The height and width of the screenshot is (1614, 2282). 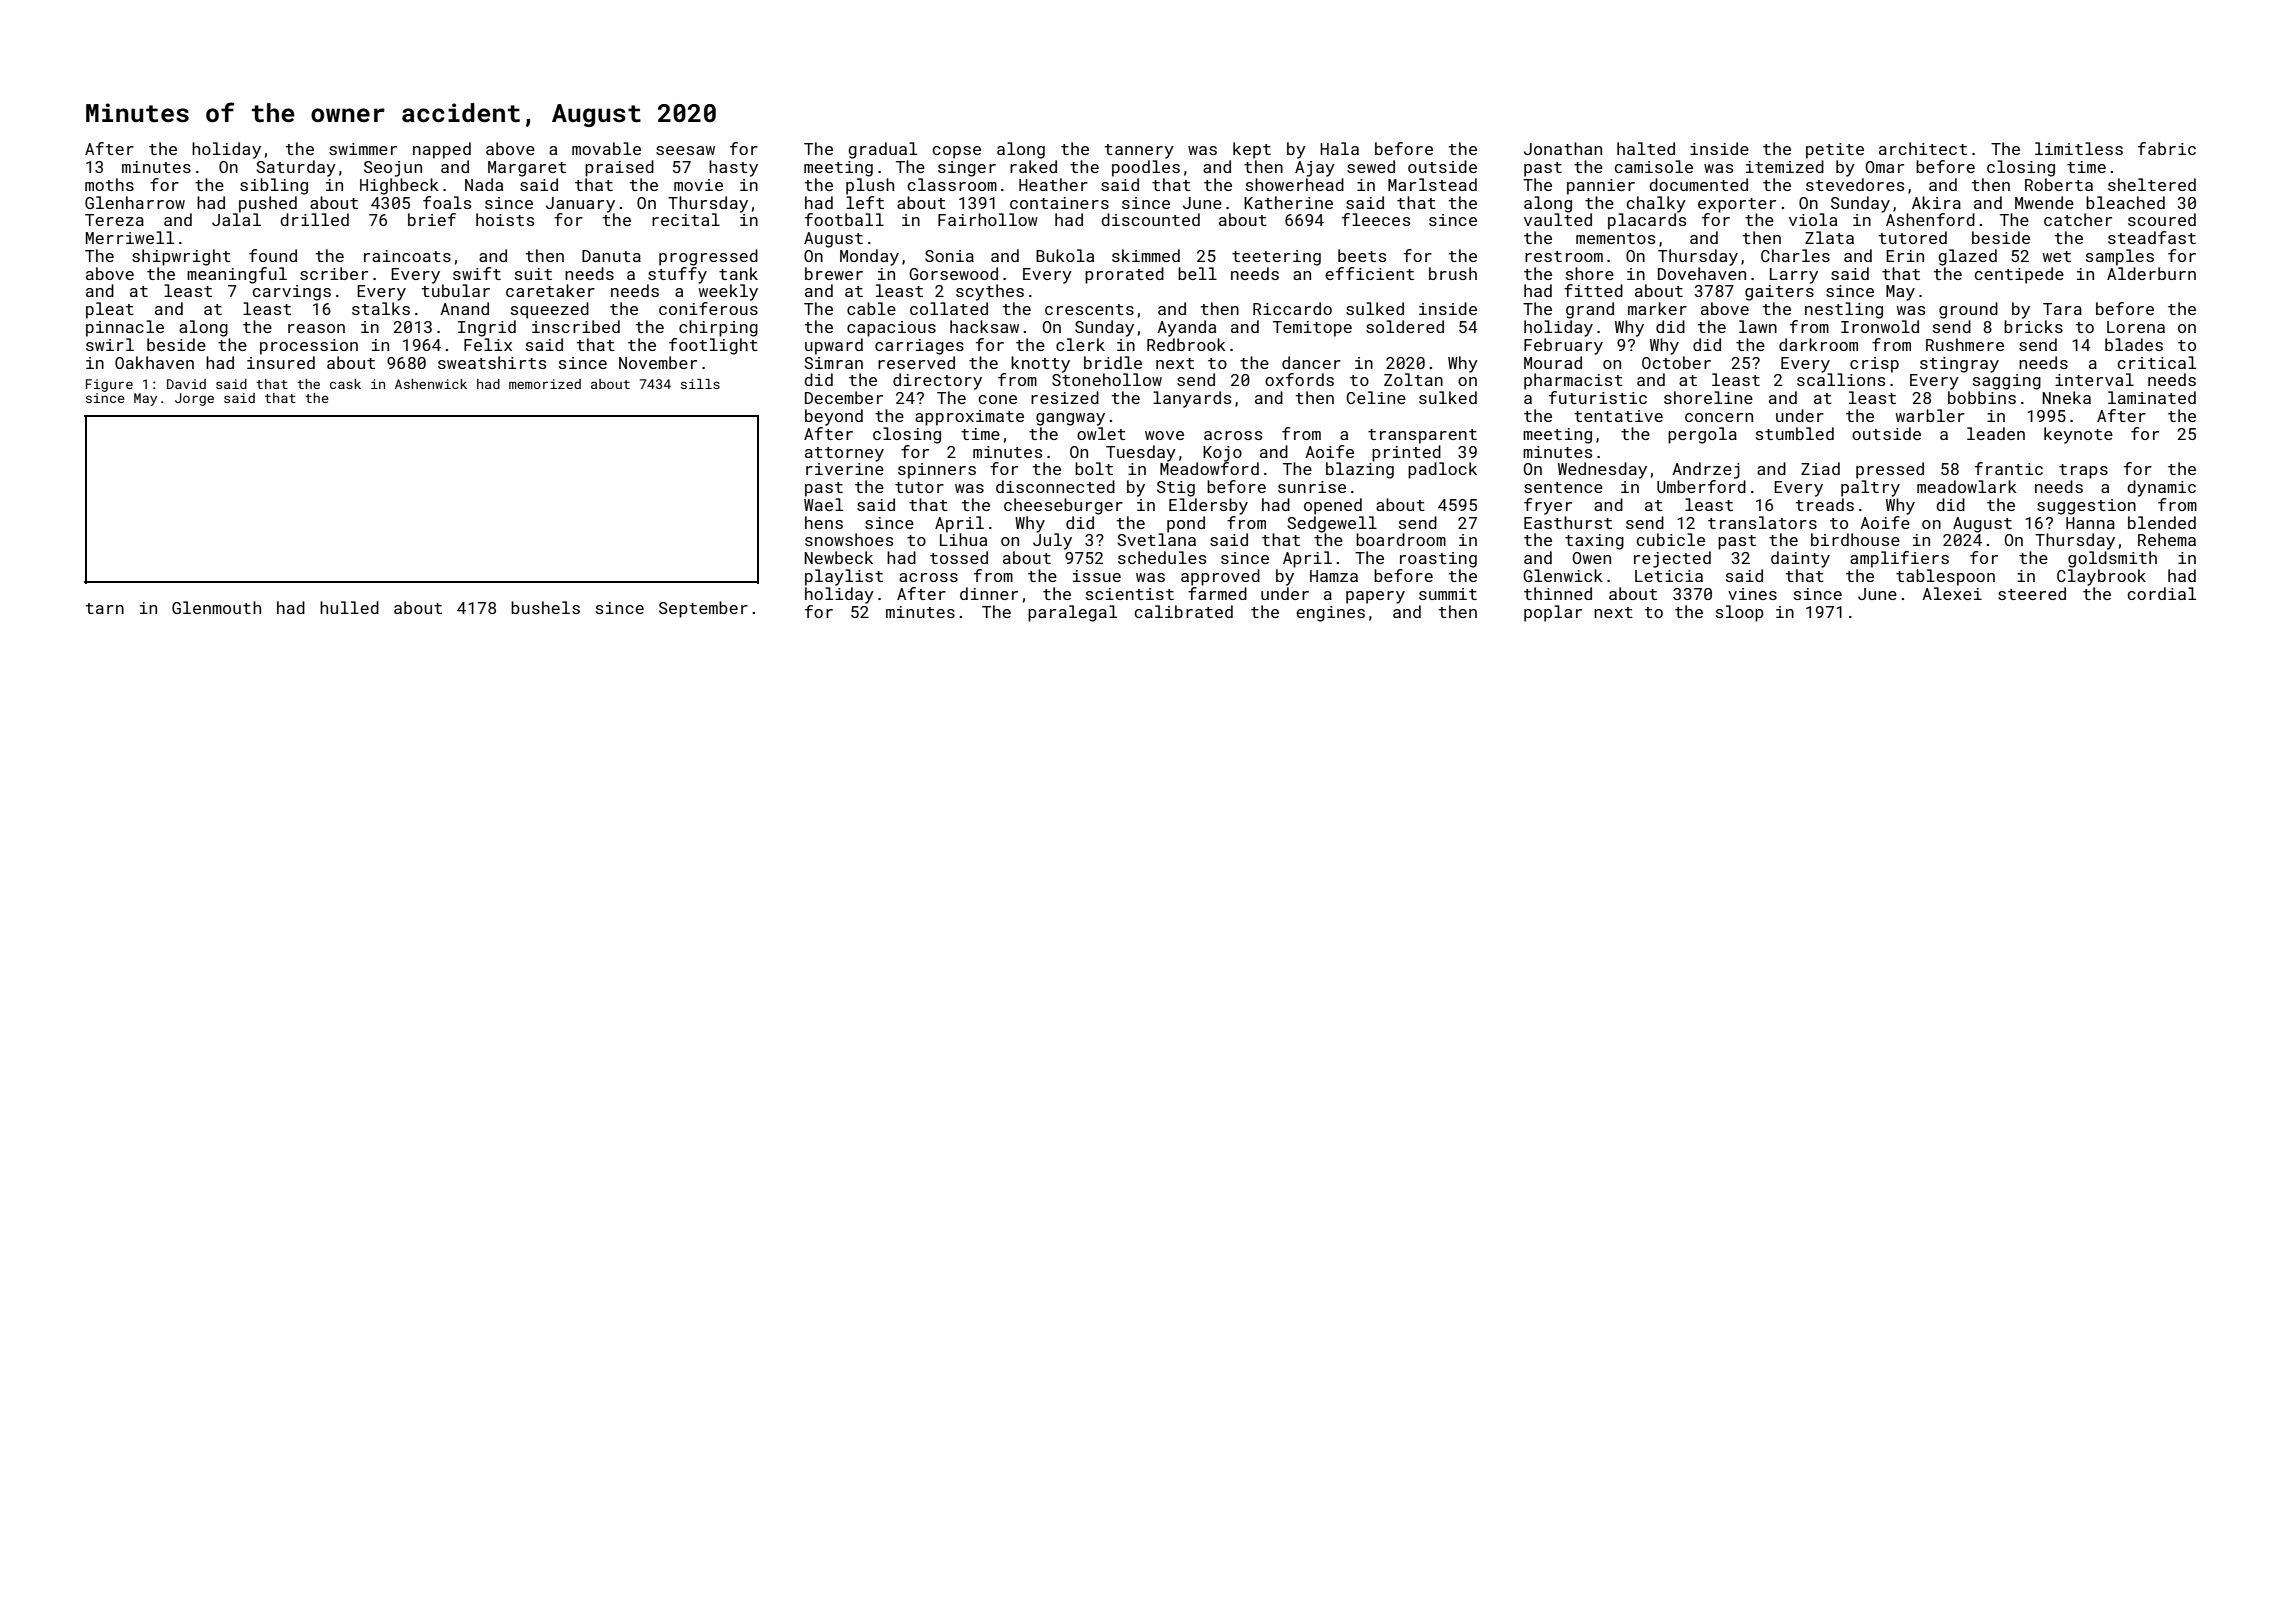 What do you see at coordinates (505, 219) in the screenshot?
I see `hoists` at bounding box center [505, 219].
